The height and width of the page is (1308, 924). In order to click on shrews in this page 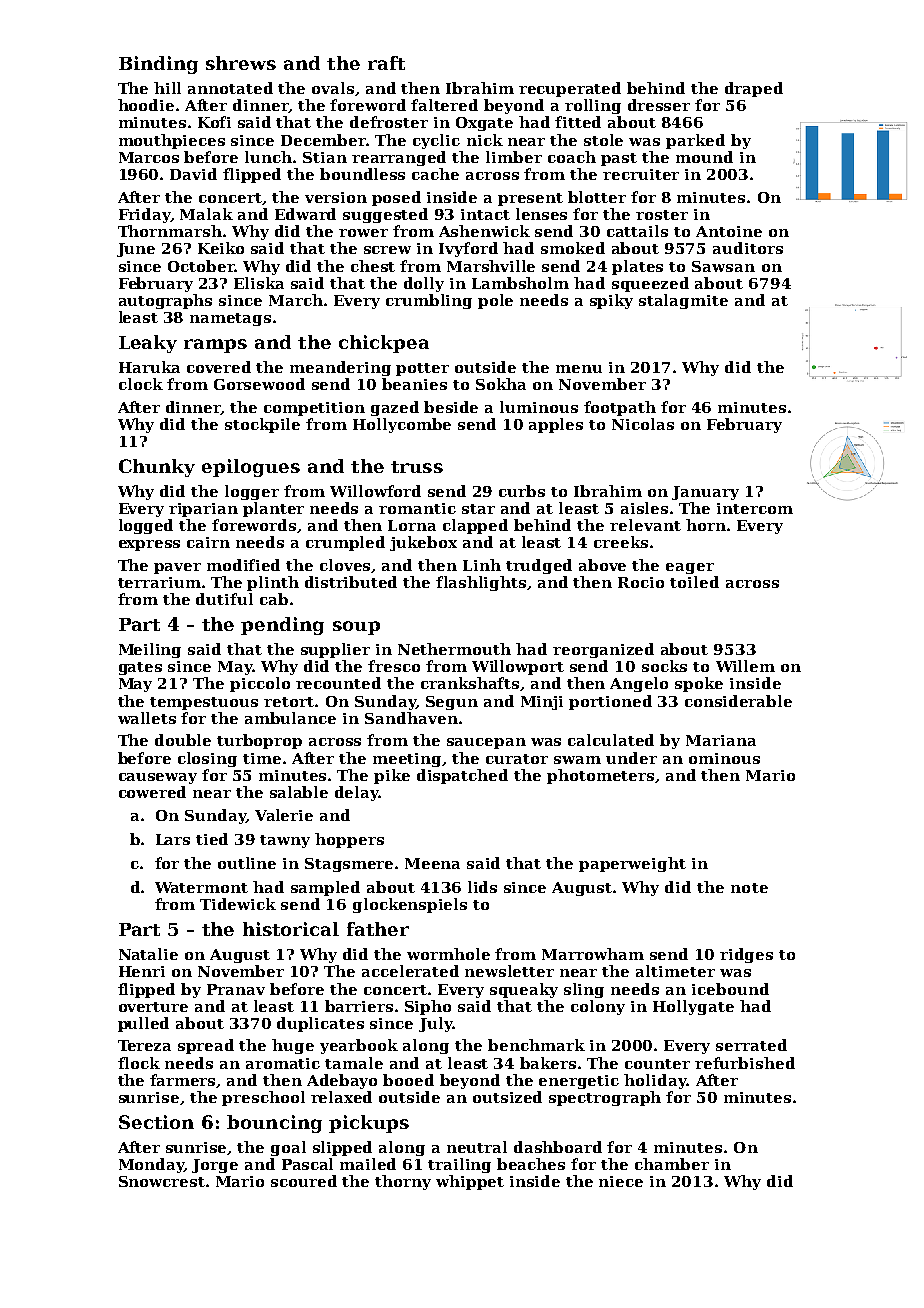, I will do `click(241, 63)`.
